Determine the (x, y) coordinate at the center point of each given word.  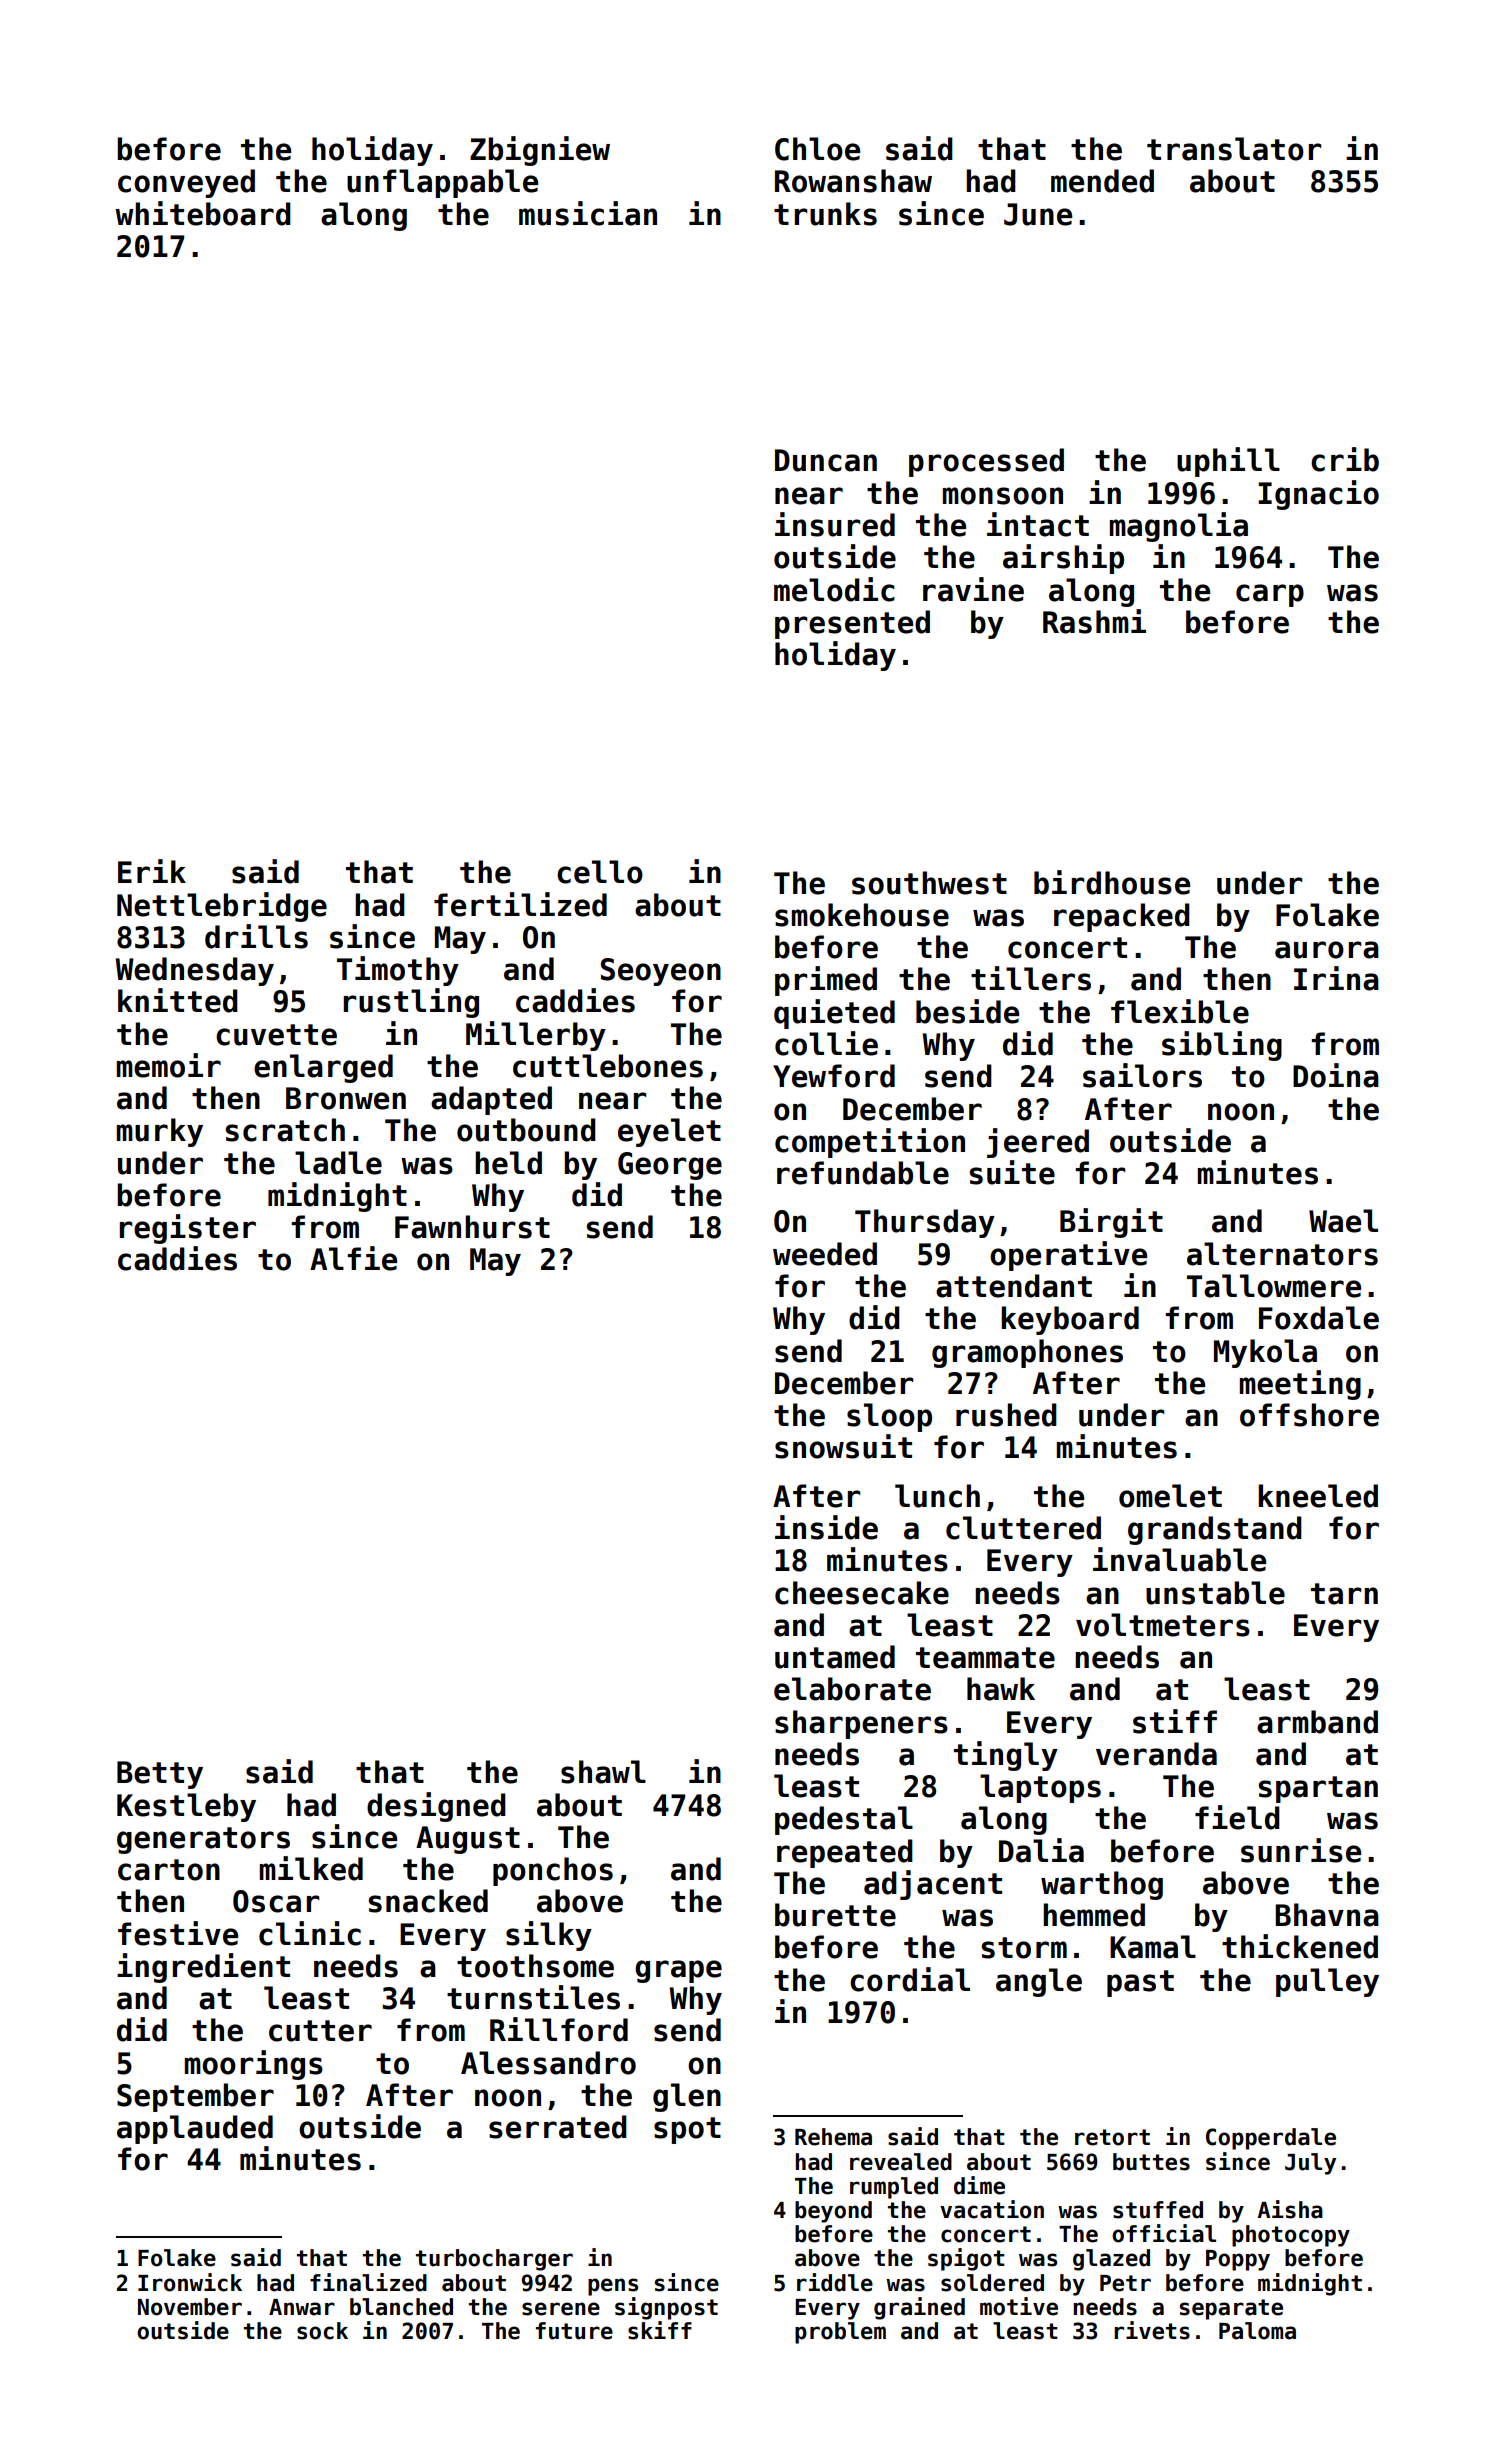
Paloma (1257, 2331)
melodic (834, 589)
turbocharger (494, 2260)
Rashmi (1094, 621)
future (574, 2331)
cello (600, 872)
